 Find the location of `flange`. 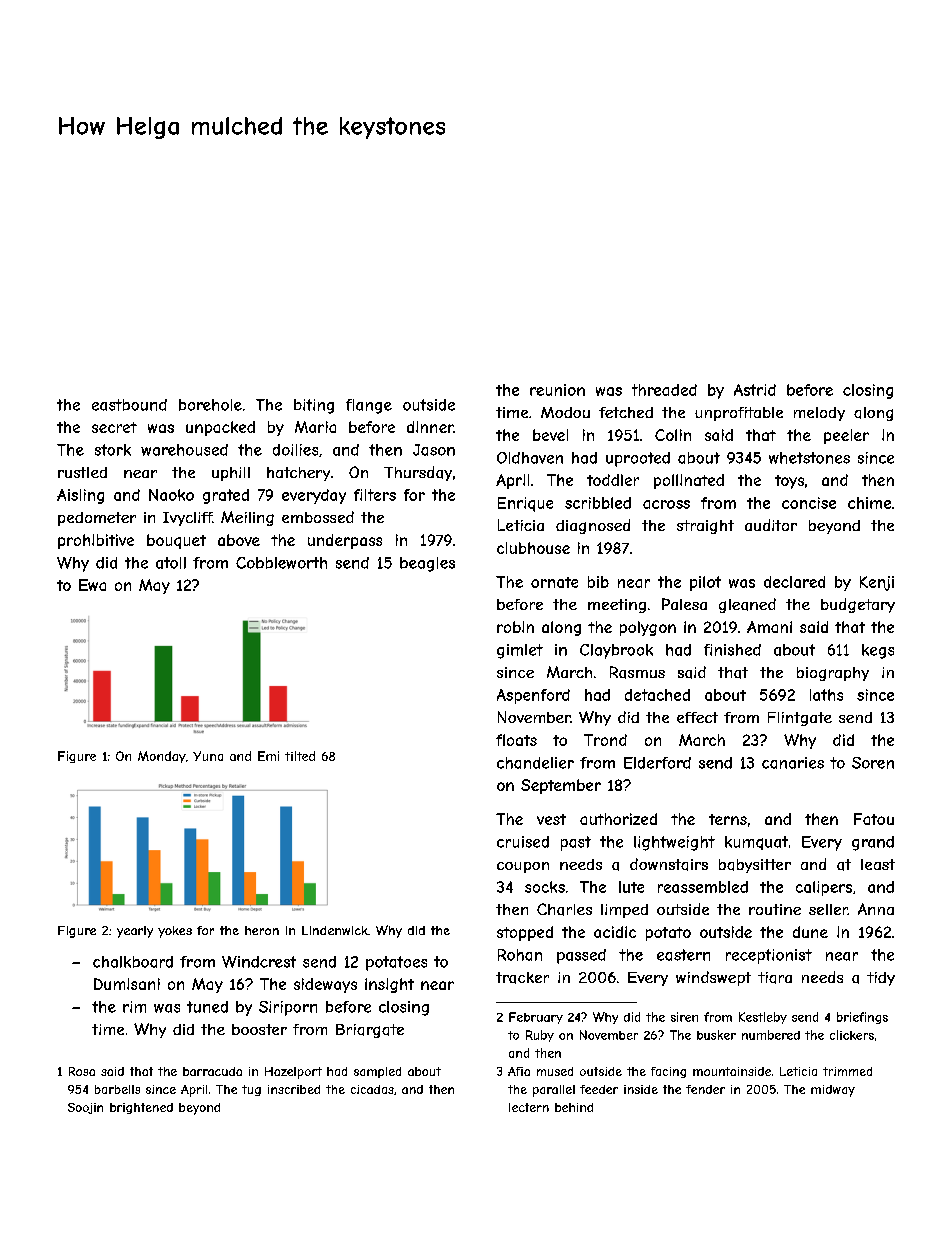

flange is located at coordinates (369, 406).
